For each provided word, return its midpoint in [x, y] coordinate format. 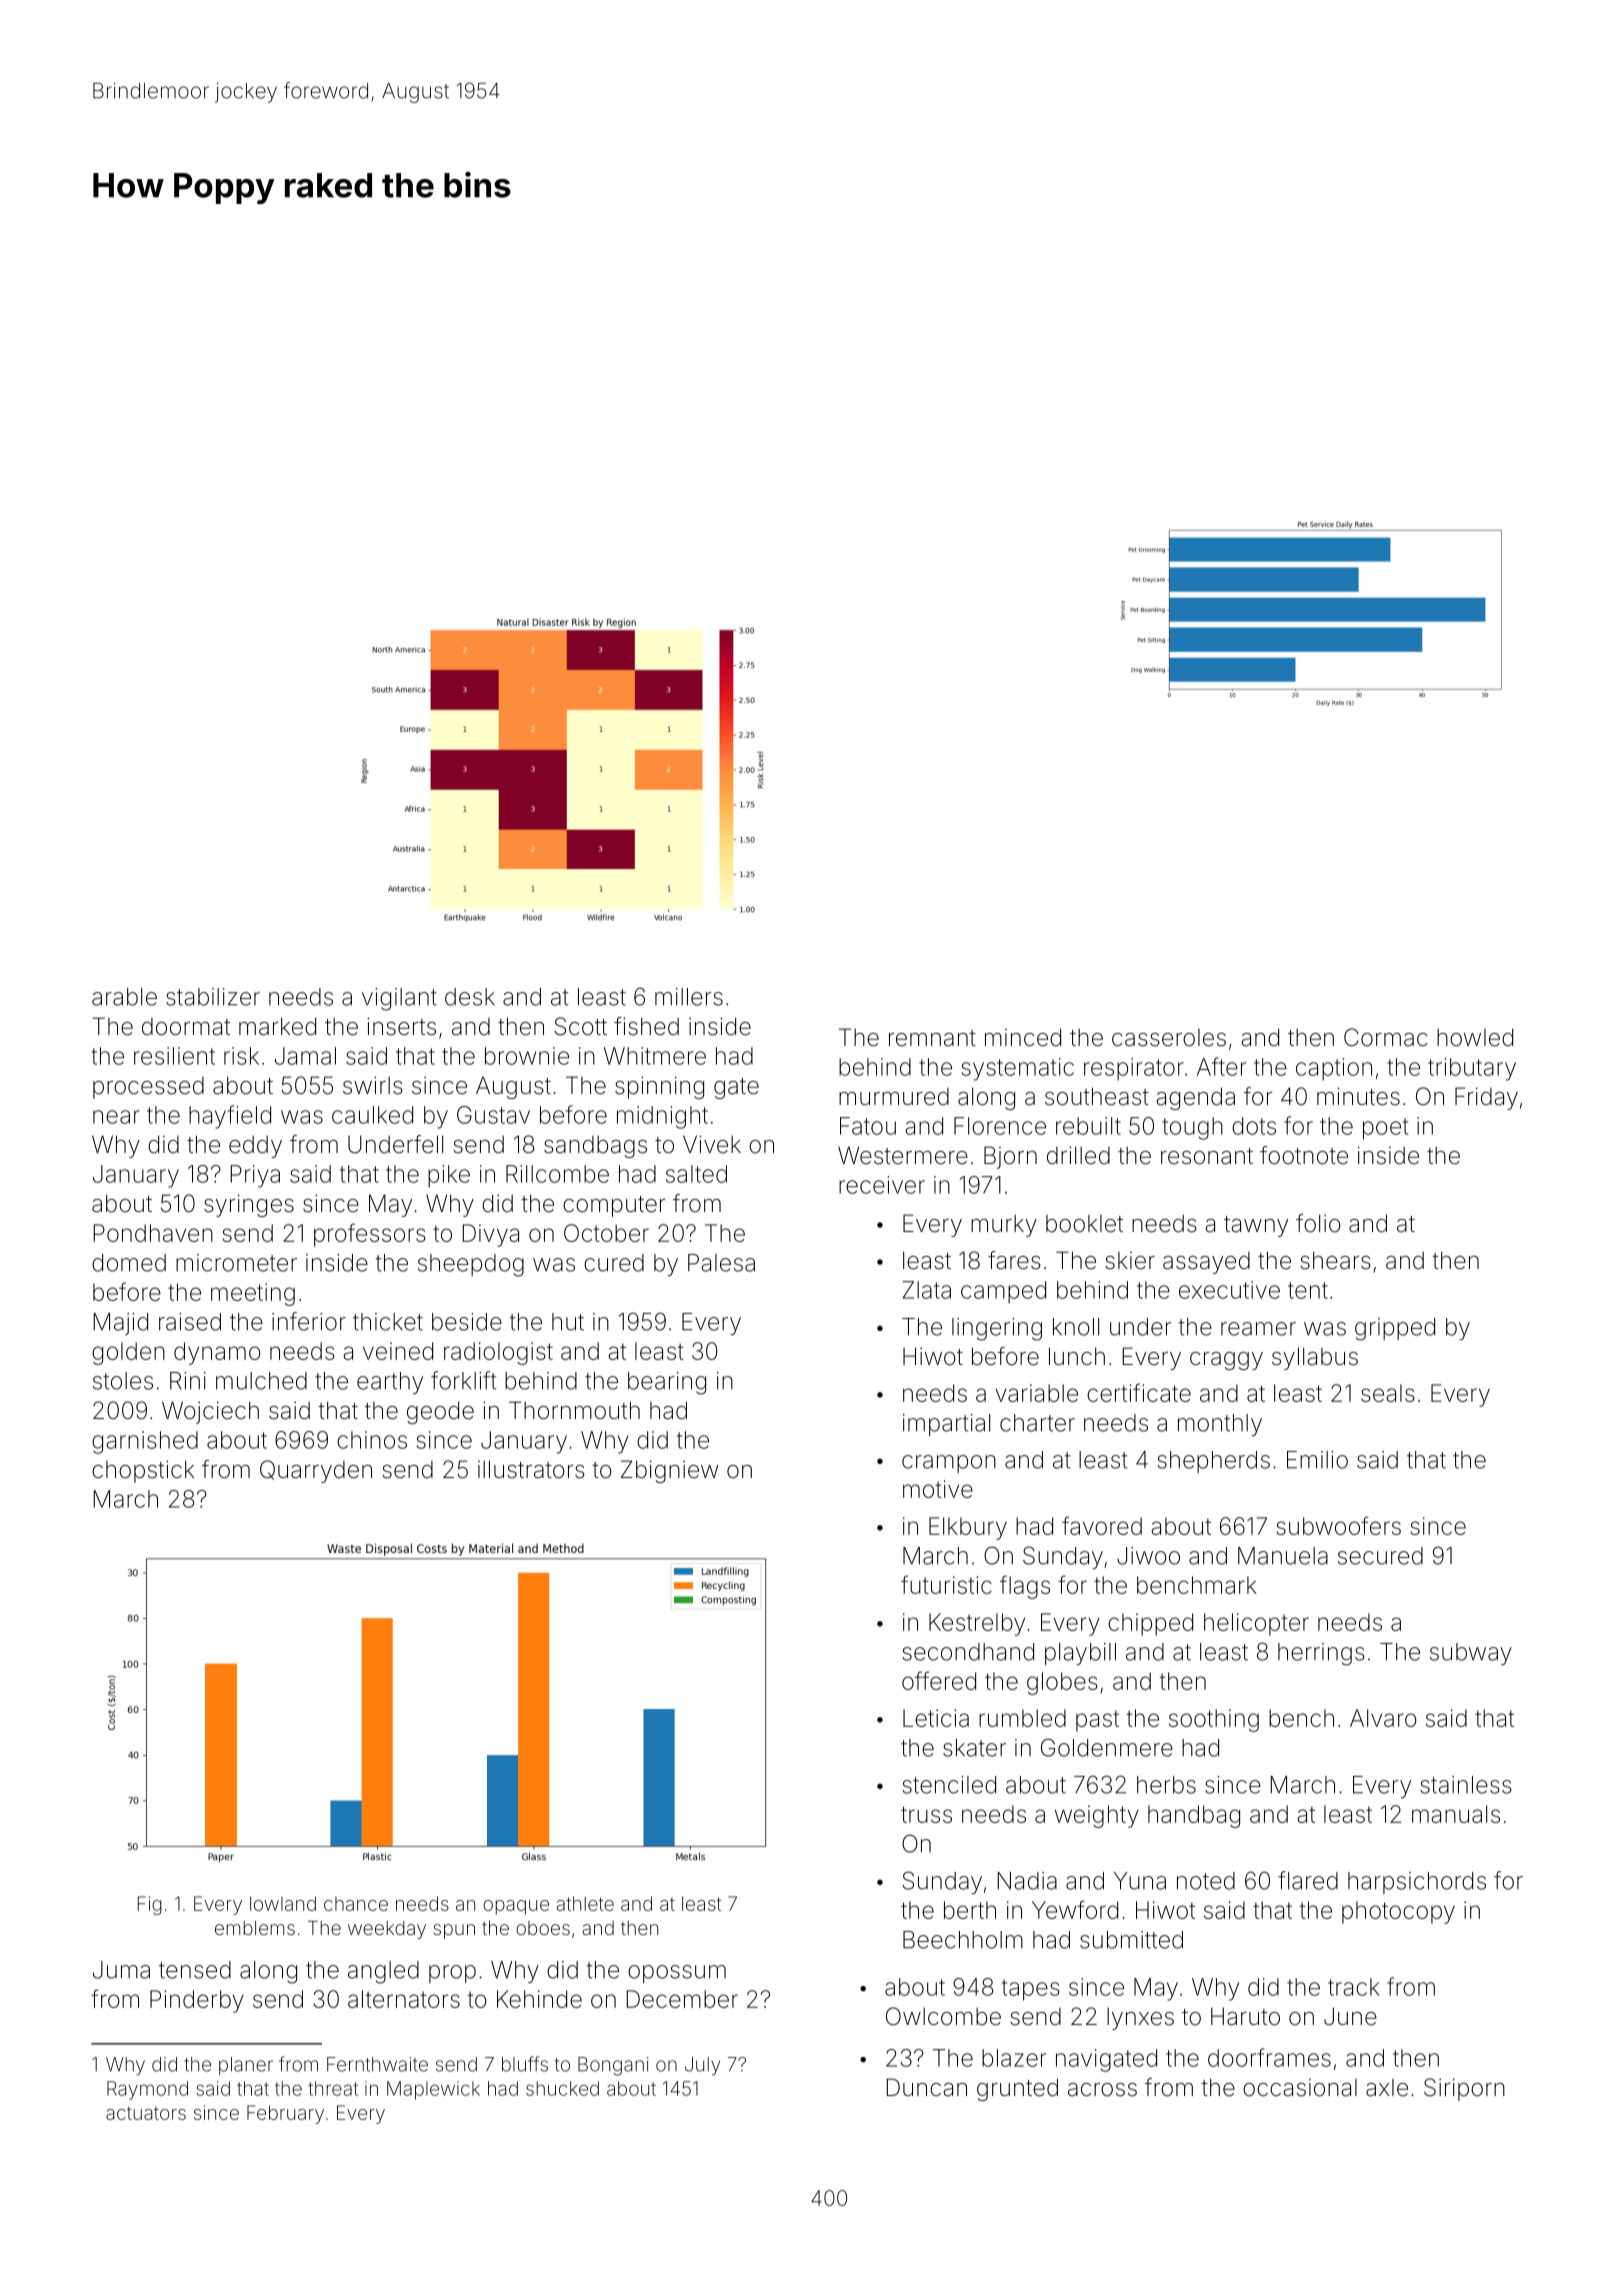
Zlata [927, 1290]
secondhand [968, 1652]
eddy [255, 1147]
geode [440, 1412]
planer [246, 2066]
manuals [1456, 1814]
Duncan [926, 2087]
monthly [1220, 1425]
